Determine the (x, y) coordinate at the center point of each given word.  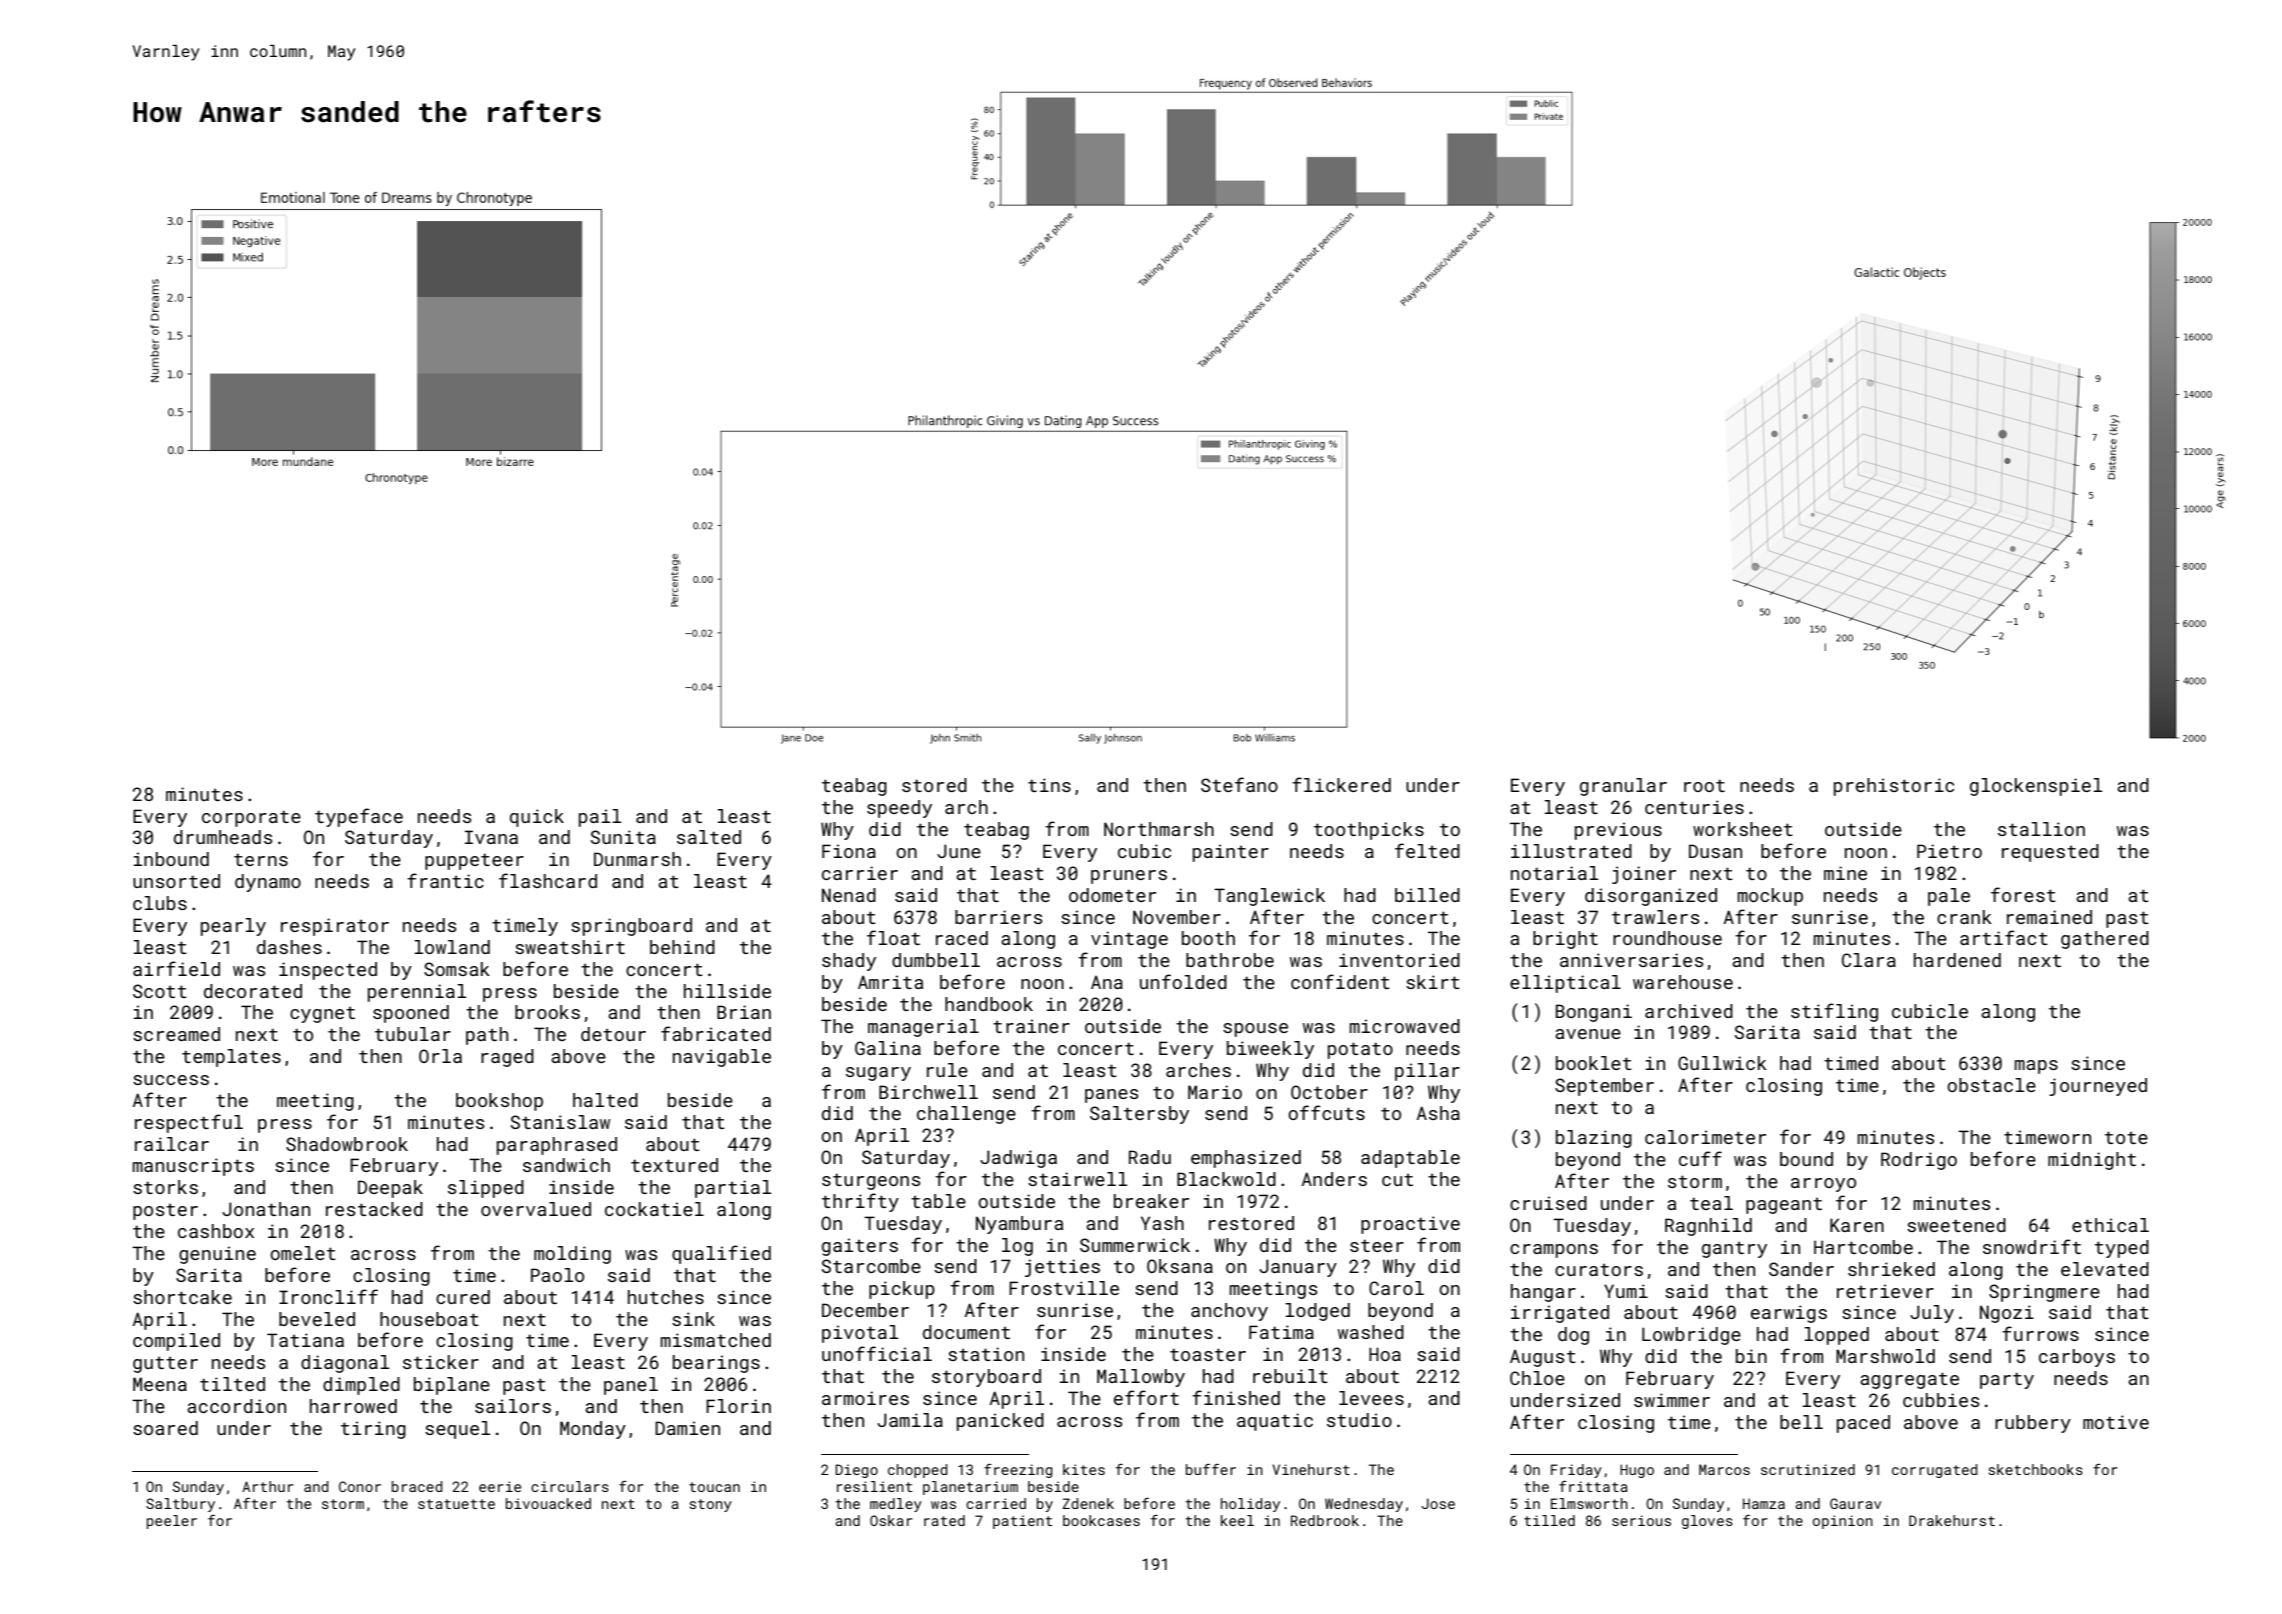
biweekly (1270, 1050)
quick (537, 818)
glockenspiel (2036, 787)
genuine (217, 1255)
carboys (2077, 1358)
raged (507, 1058)
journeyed (2098, 1087)
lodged (1318, 1312)
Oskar (891, 1520)
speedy (899, 809)
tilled (1549, 1520)
